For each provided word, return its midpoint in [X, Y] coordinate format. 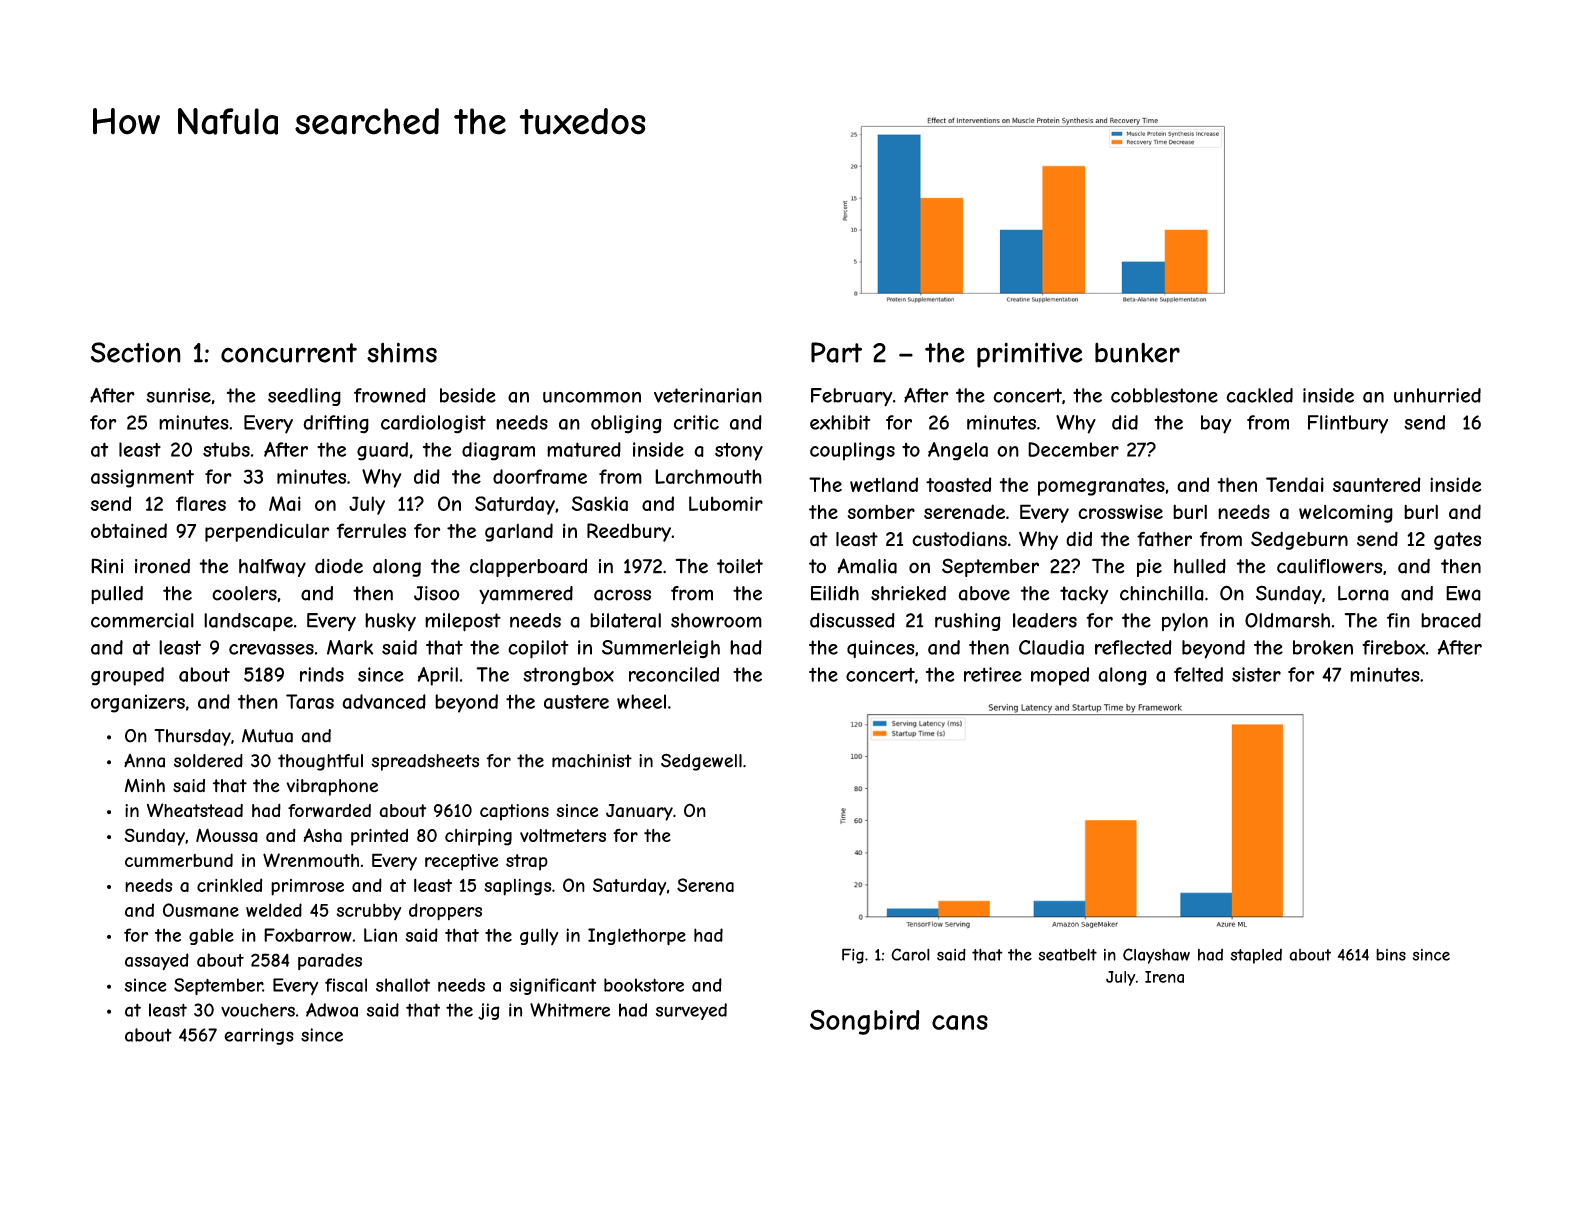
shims [402, 352]
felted [1198, 674]
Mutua [267, 736]
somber [881, 512]
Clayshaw [1156, 956]
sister [1256, 674]
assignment [142, 478]
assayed [157, 961]
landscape [248, 622]
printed [379, 837]
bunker [1137, 353]
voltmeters [563, 835]
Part [836, 352]
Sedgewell [701, 762]
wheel [641, 701]
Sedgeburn [1299, 540]
